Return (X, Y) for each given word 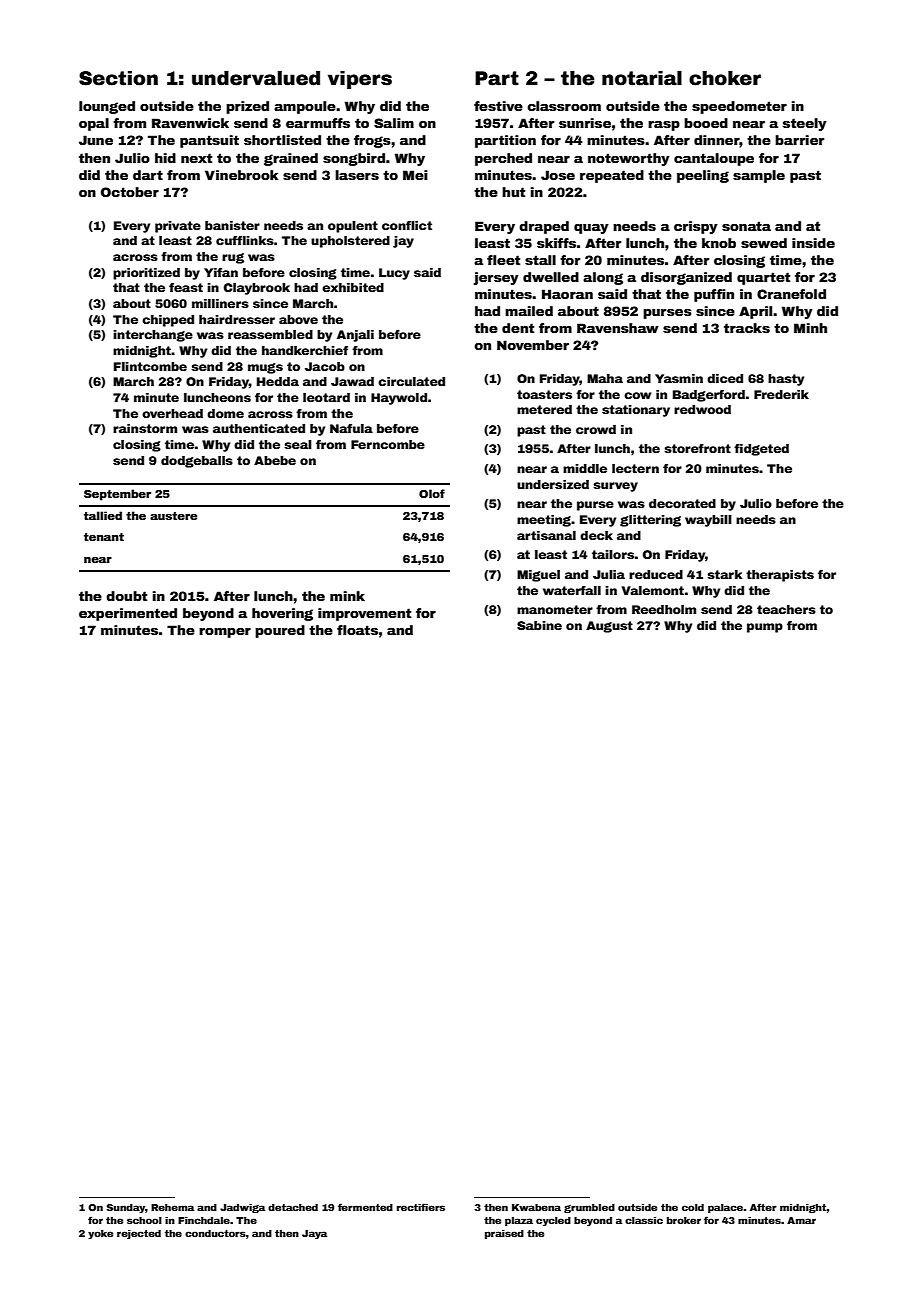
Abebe (275, 460)
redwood (702, 409)
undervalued (256, 78)
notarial (642, 78)
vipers (360, 80)
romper (225, 633)
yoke (100, 1234)
